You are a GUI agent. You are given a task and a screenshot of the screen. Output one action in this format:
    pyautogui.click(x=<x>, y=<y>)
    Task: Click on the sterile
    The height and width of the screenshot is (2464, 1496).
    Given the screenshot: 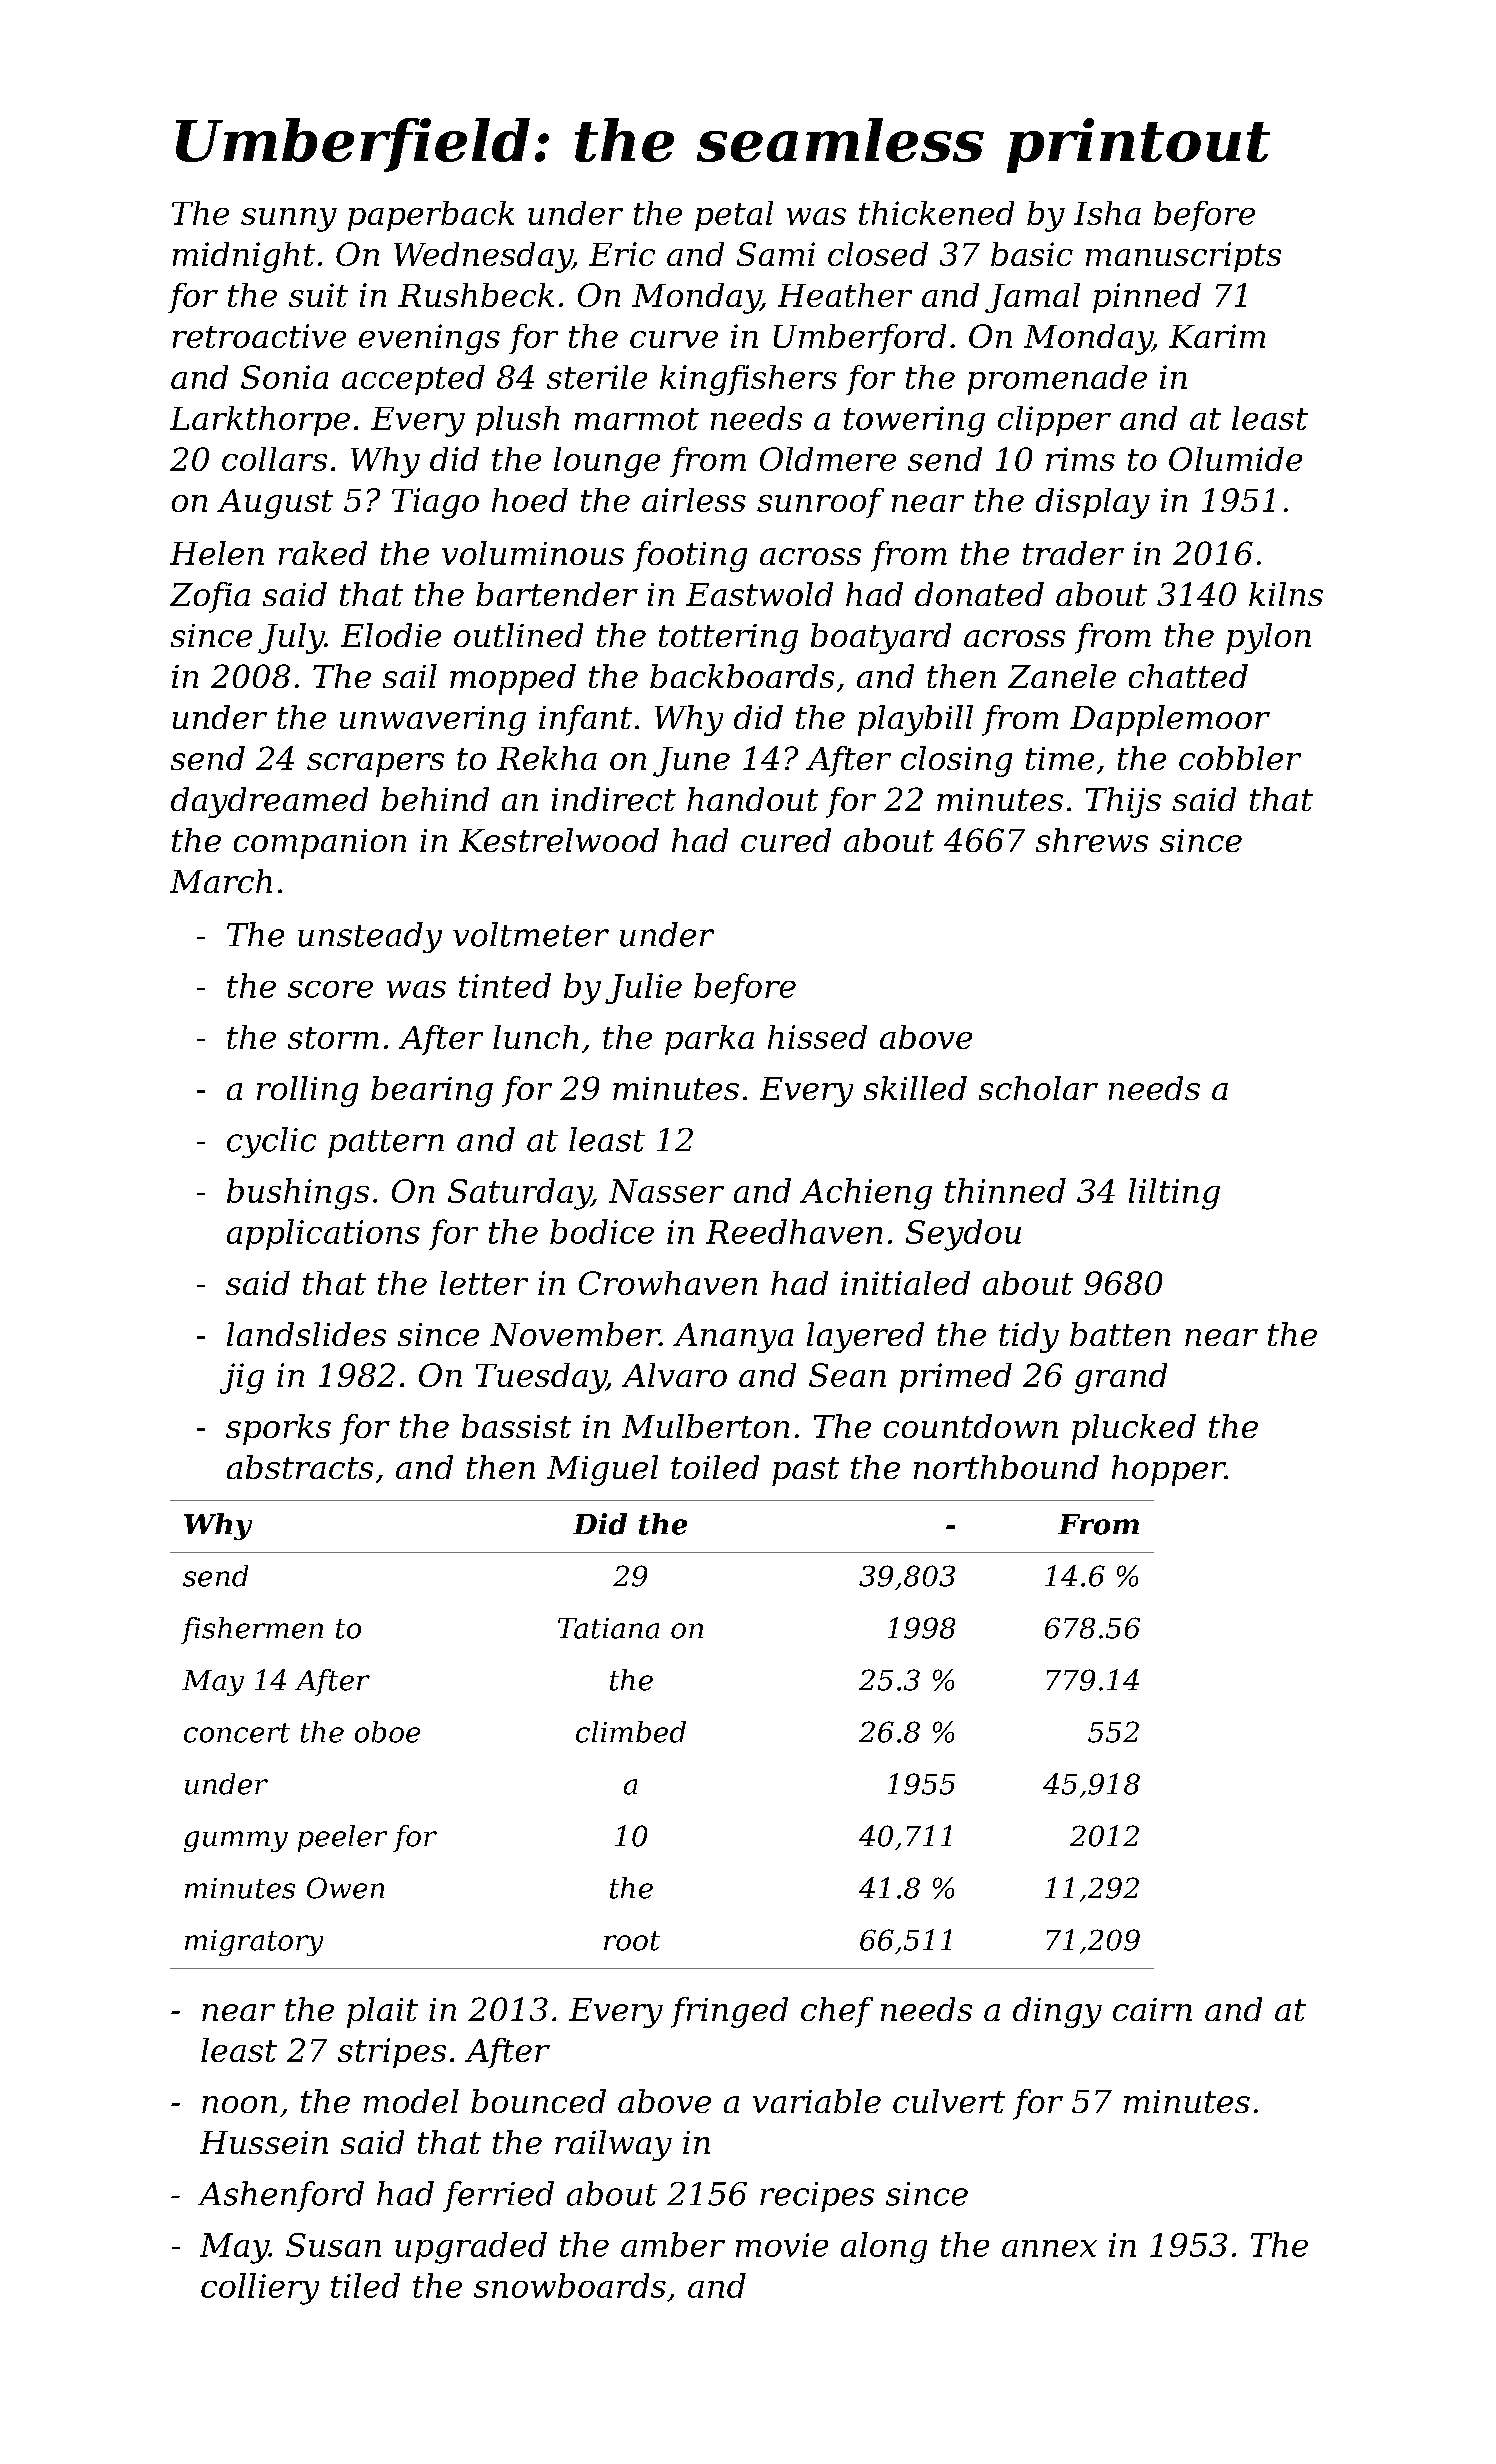 What is the action you would take?
    pyautogui.click(x=597, y=377)
